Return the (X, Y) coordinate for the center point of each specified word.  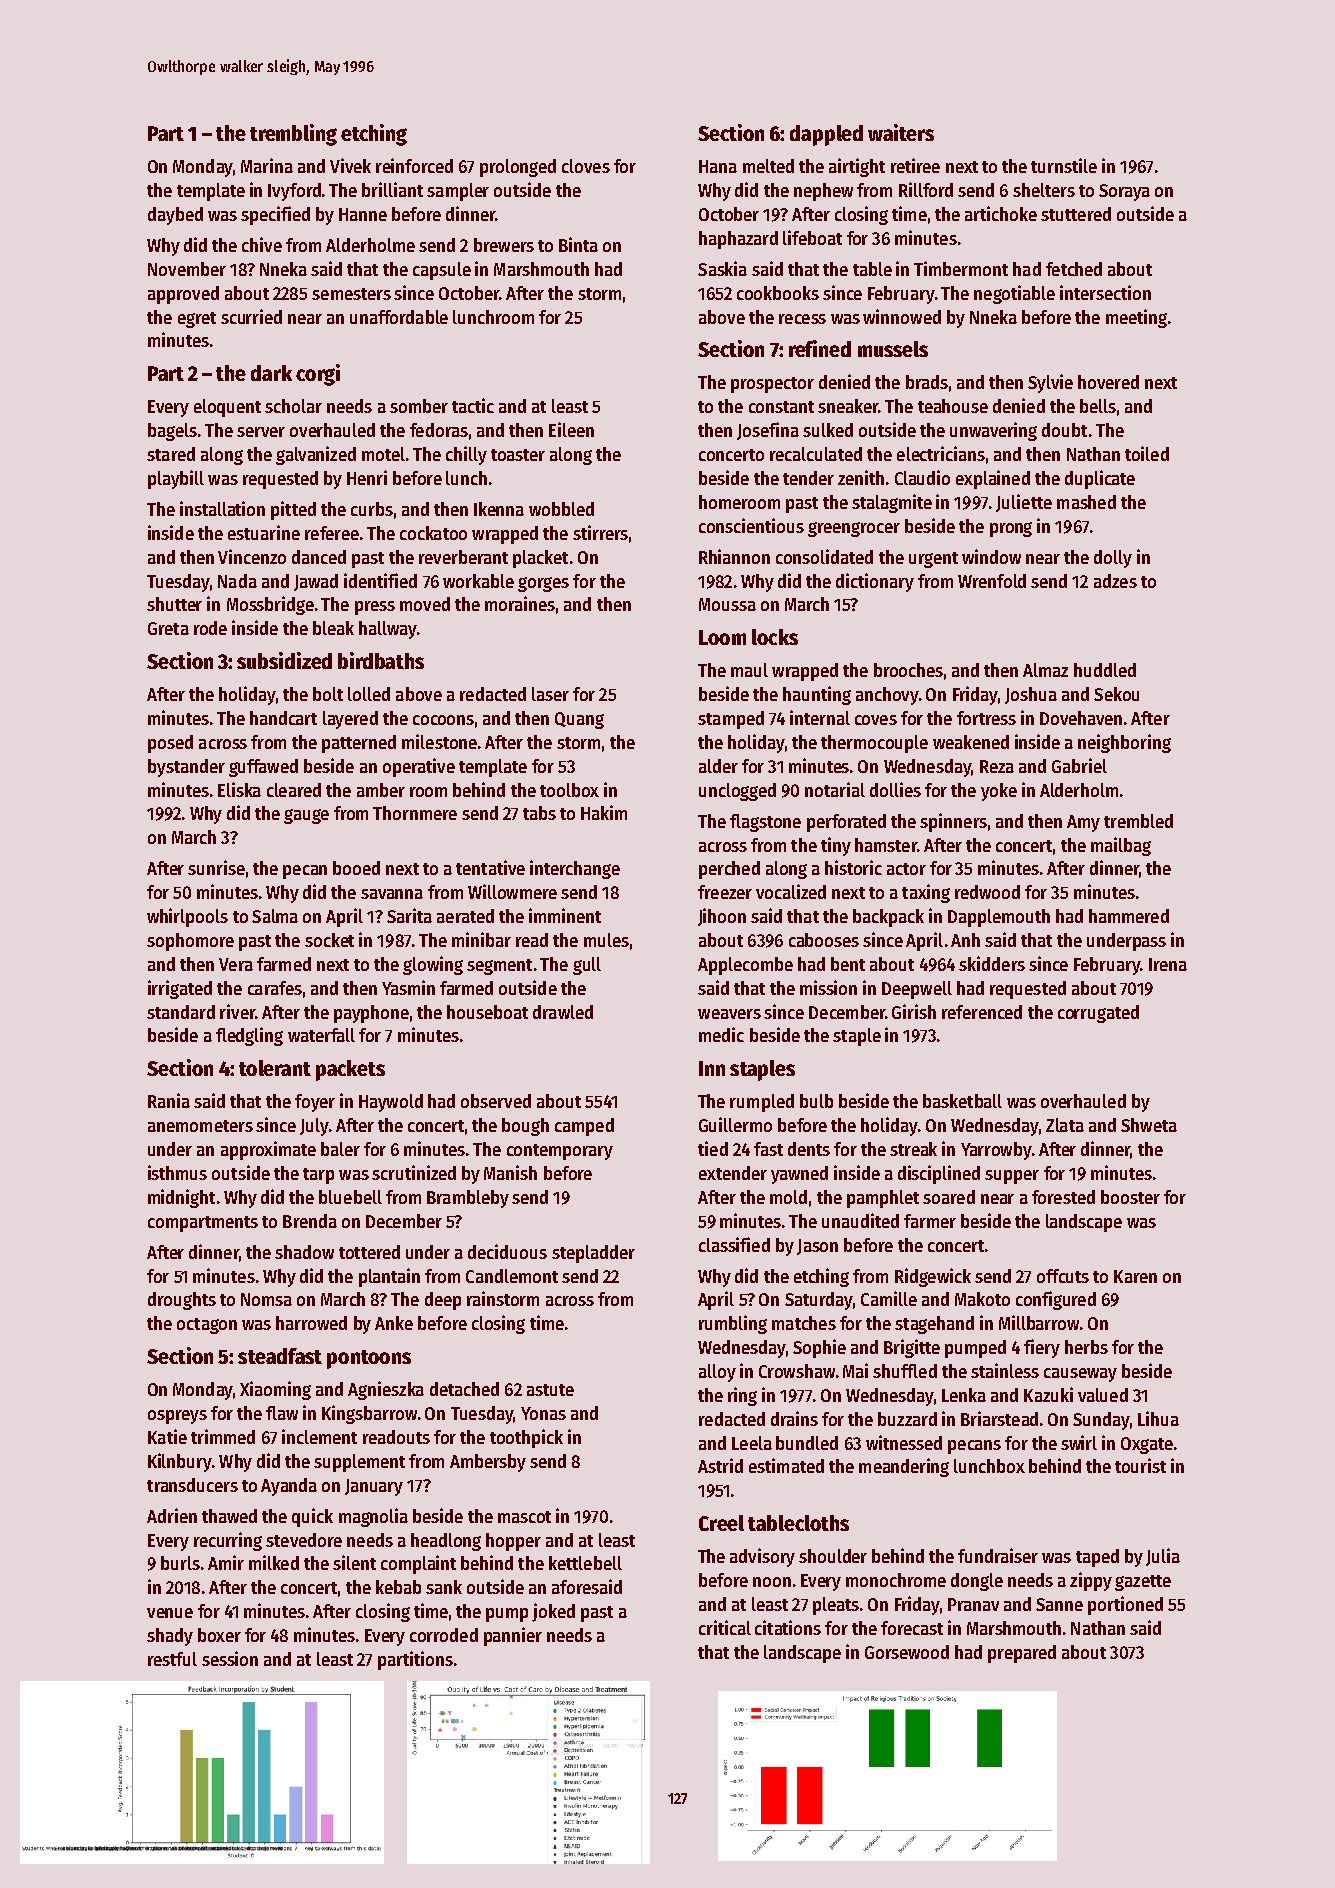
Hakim (604, 812)
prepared (1022, 1654)
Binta (578, 244)
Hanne (363, 214)
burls (180, 1563)
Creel (721, 1523)
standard (181, 1012)
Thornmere (415, 813)
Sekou (1116, 694)
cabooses (824, 940)
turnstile (1064, 165)
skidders (992, 963)
